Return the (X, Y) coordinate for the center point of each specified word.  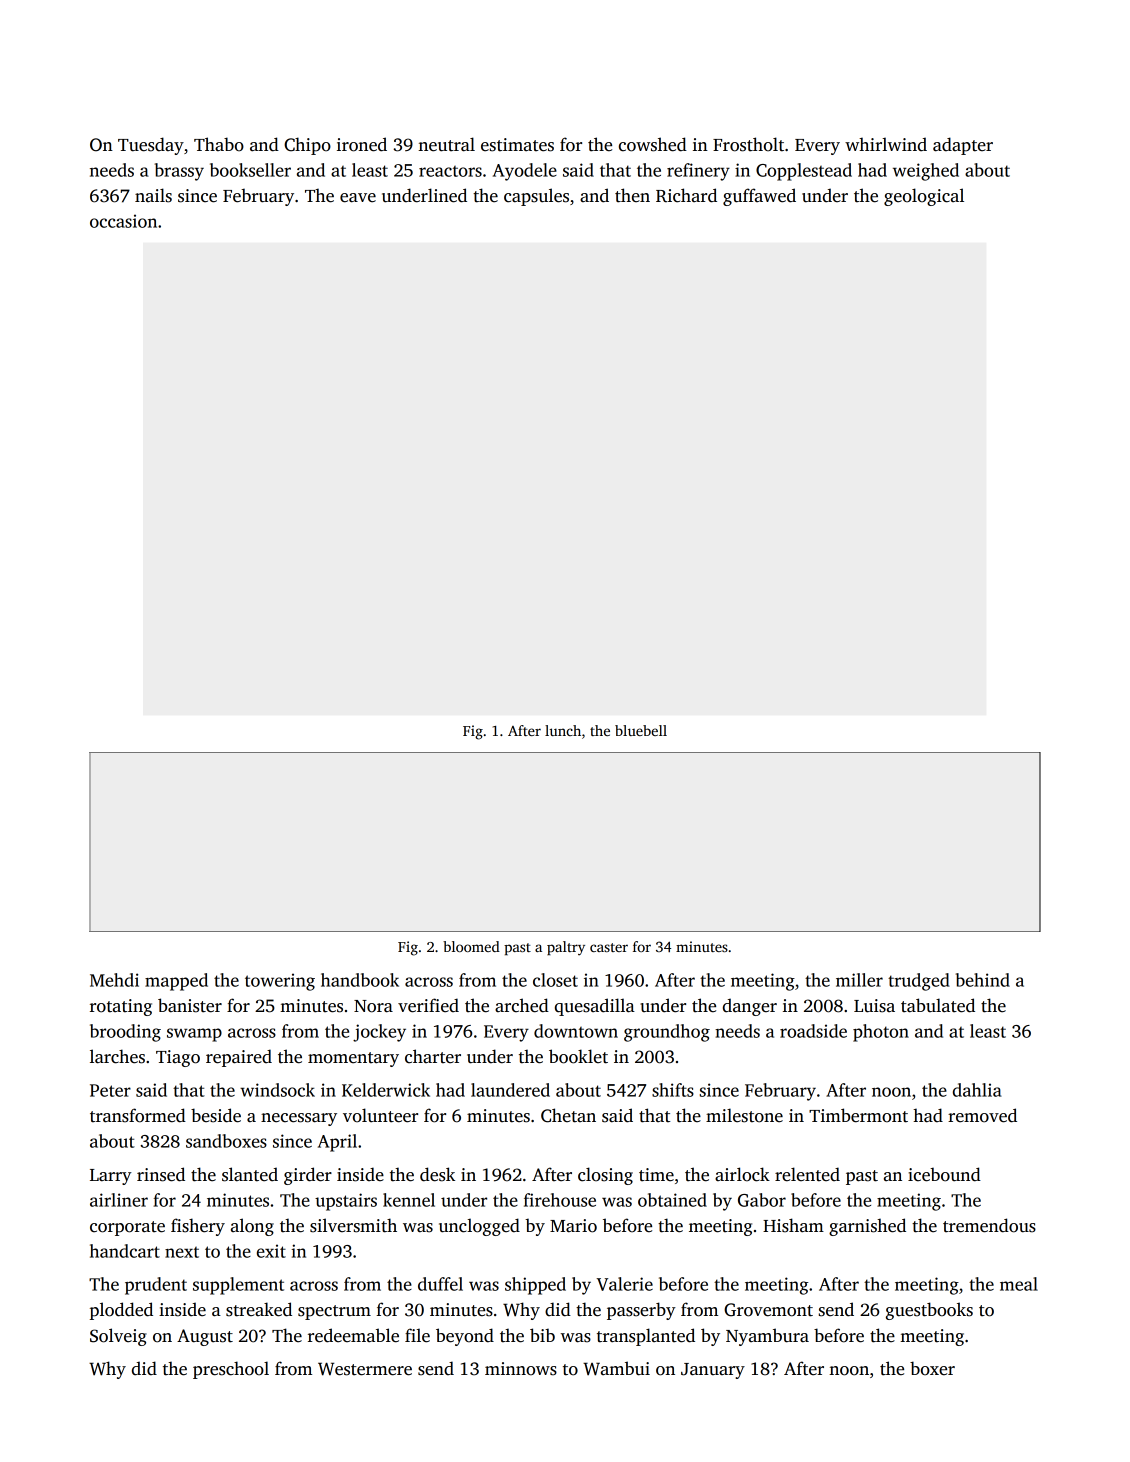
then (632, 195)
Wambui (616, 1368)
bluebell (641, 730)
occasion (123, 221)
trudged (919, 982)
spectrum (334, 1312)
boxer (932, 1368)
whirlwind (886, 144)
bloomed (471, 946)
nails (153, 195)
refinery (698, 172)
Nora (373, 1006)
